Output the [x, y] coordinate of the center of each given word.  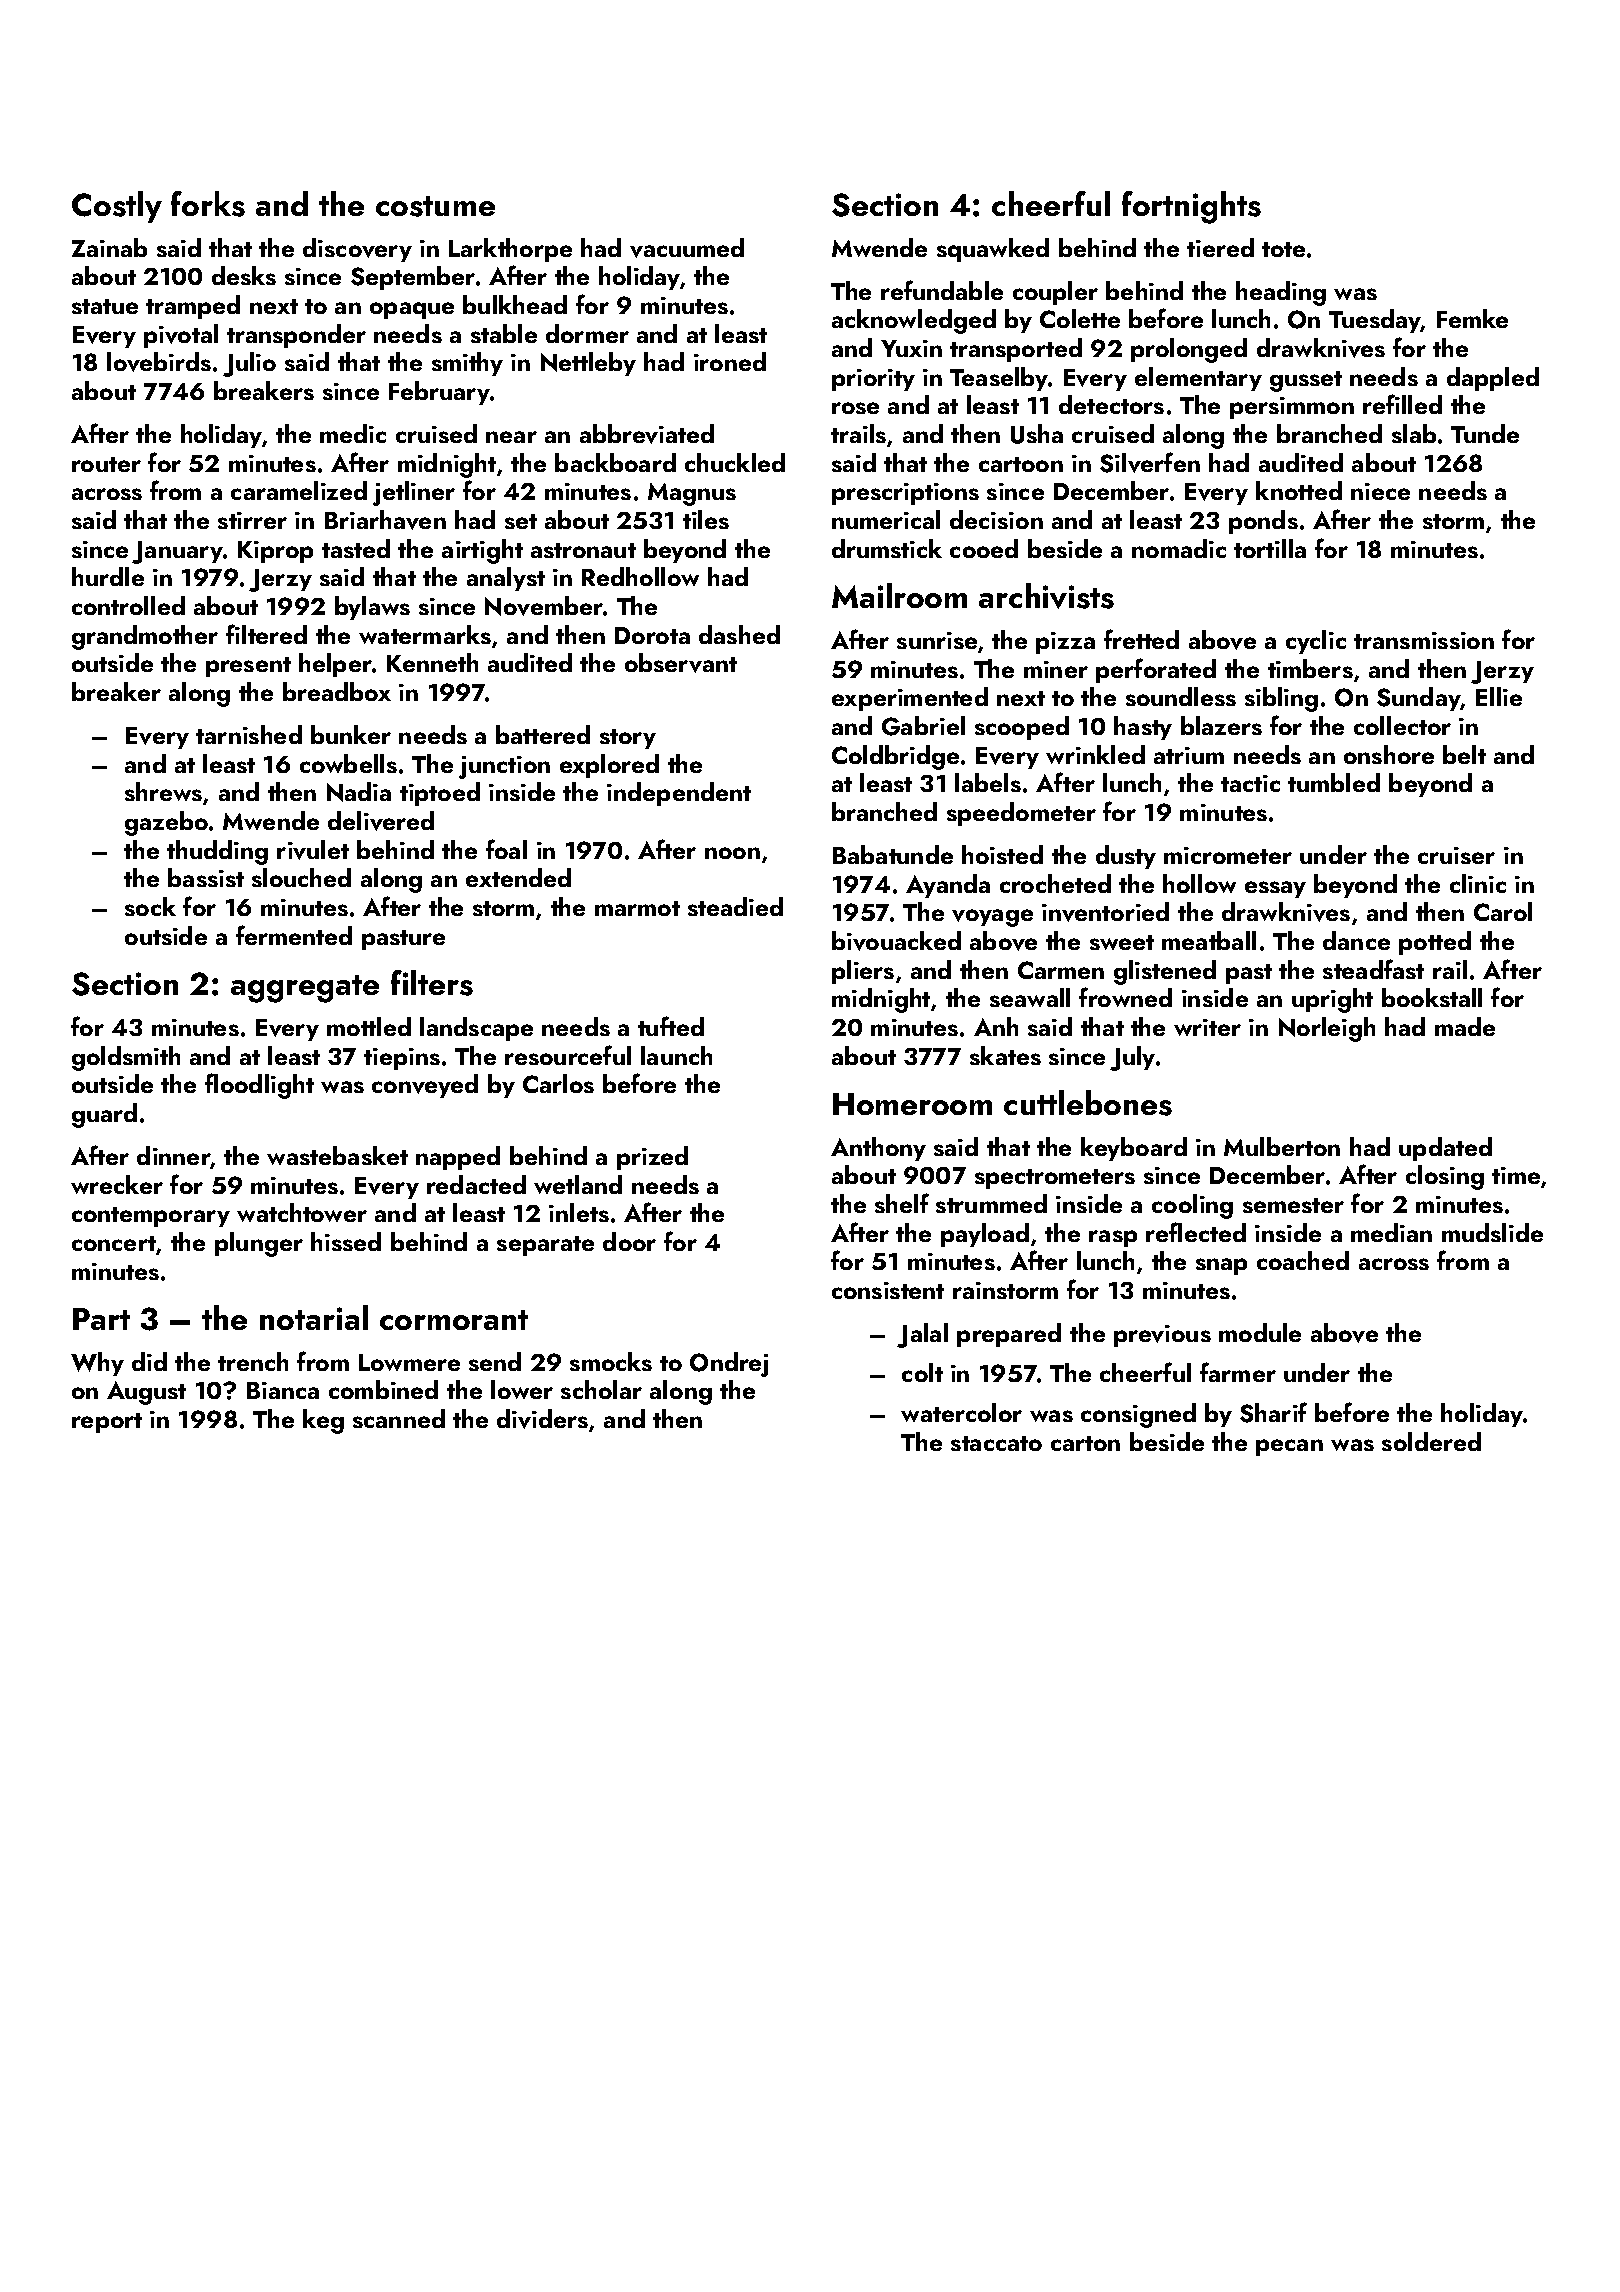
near [511, 437]
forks [208, 204]
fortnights [1191, 207]
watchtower [302, 1212]
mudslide [1492, 1232]
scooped [1022, 728]
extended [518, 877]
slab [1414, 433]
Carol [1503, 911]
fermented [294, 935]
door [629, 1241]
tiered [1220, 247]
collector [1402, 725]
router [106, 464]
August [146, 1393]
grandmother [145, 637]
